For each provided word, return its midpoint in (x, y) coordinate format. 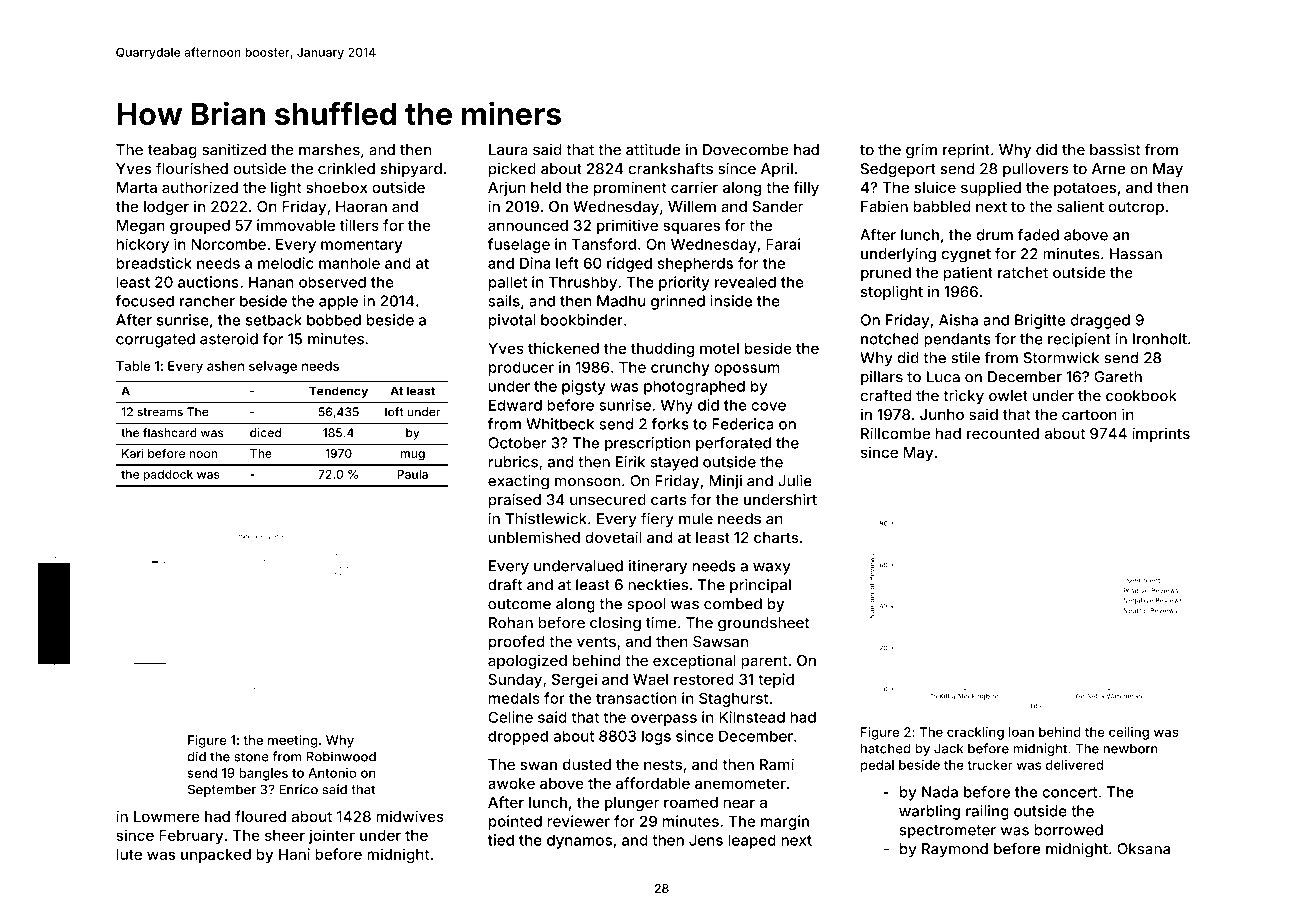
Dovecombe (746, 150)
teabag (172, 151)
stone (251, 757)
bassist (1115, 149)
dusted (587, 764)
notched (890, 339)
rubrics (513, 462)
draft (505, 585)
